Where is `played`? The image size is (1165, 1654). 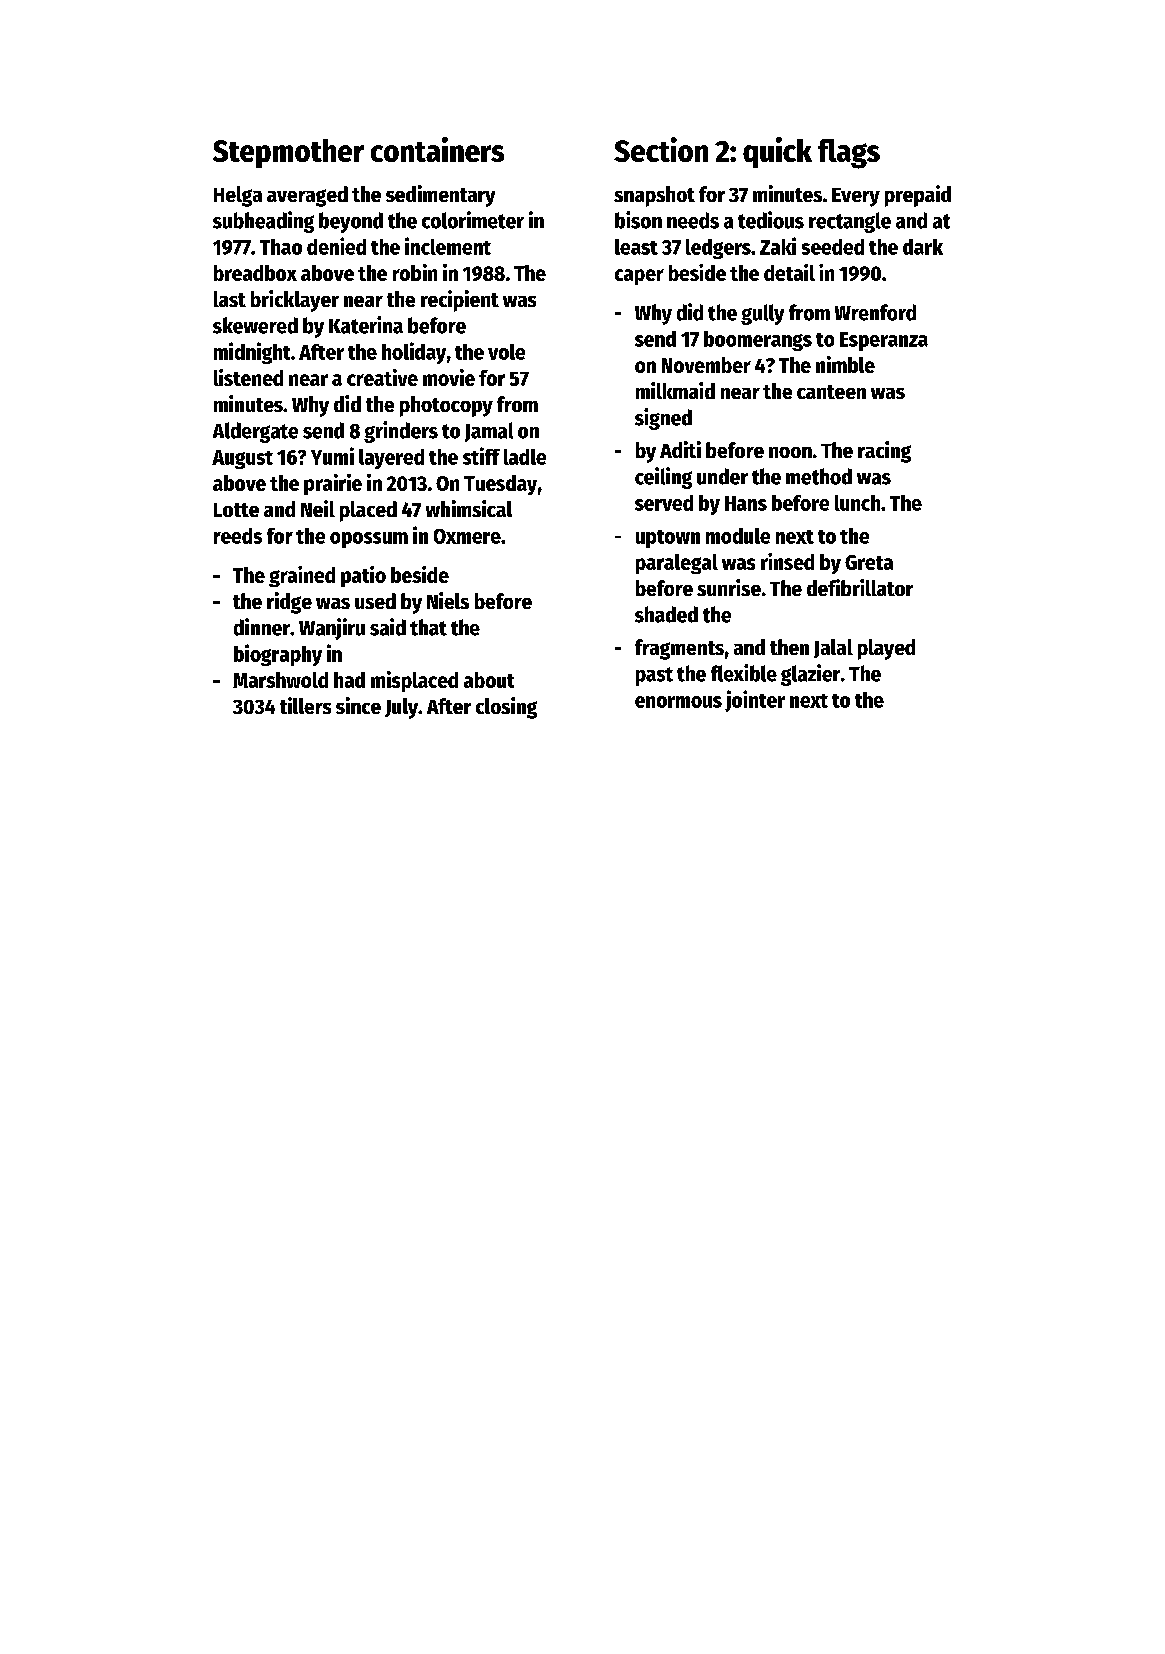 played is located at coordinates (886, 649).
